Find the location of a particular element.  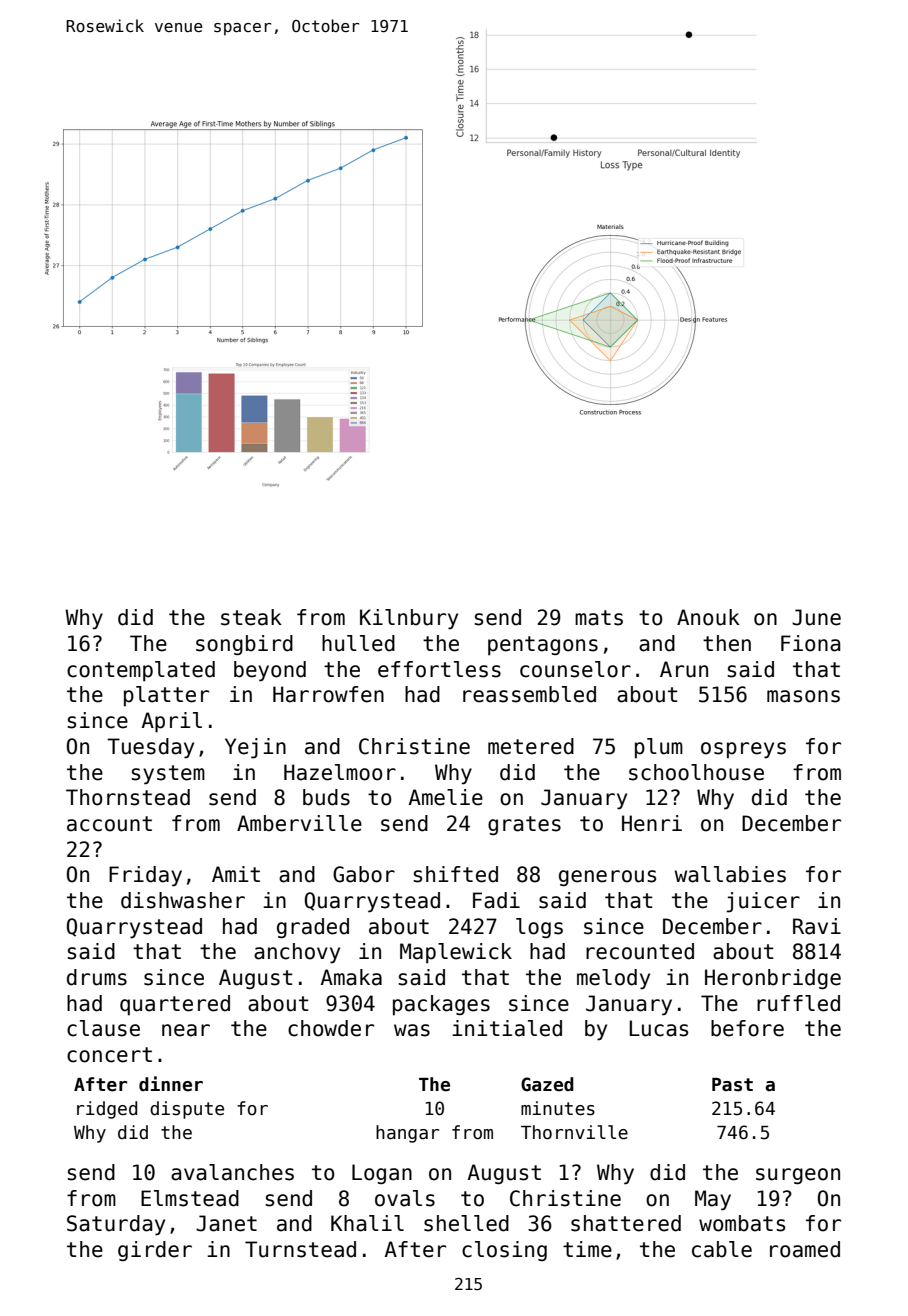

dishwasher is located at coordinates (183, 900).
